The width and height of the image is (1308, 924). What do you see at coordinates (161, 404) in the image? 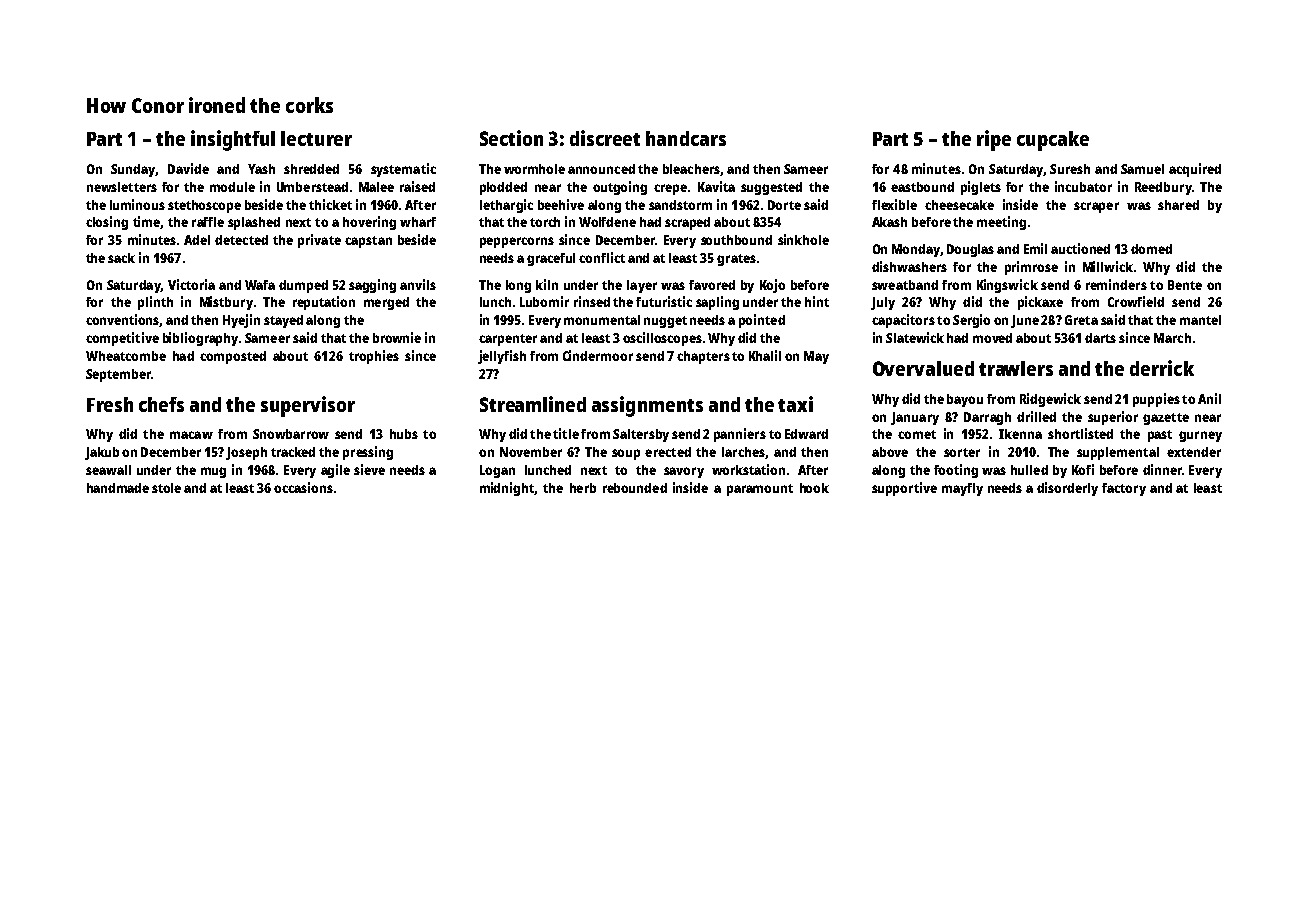
I see `chefs` at bounding box center [161, 404].
